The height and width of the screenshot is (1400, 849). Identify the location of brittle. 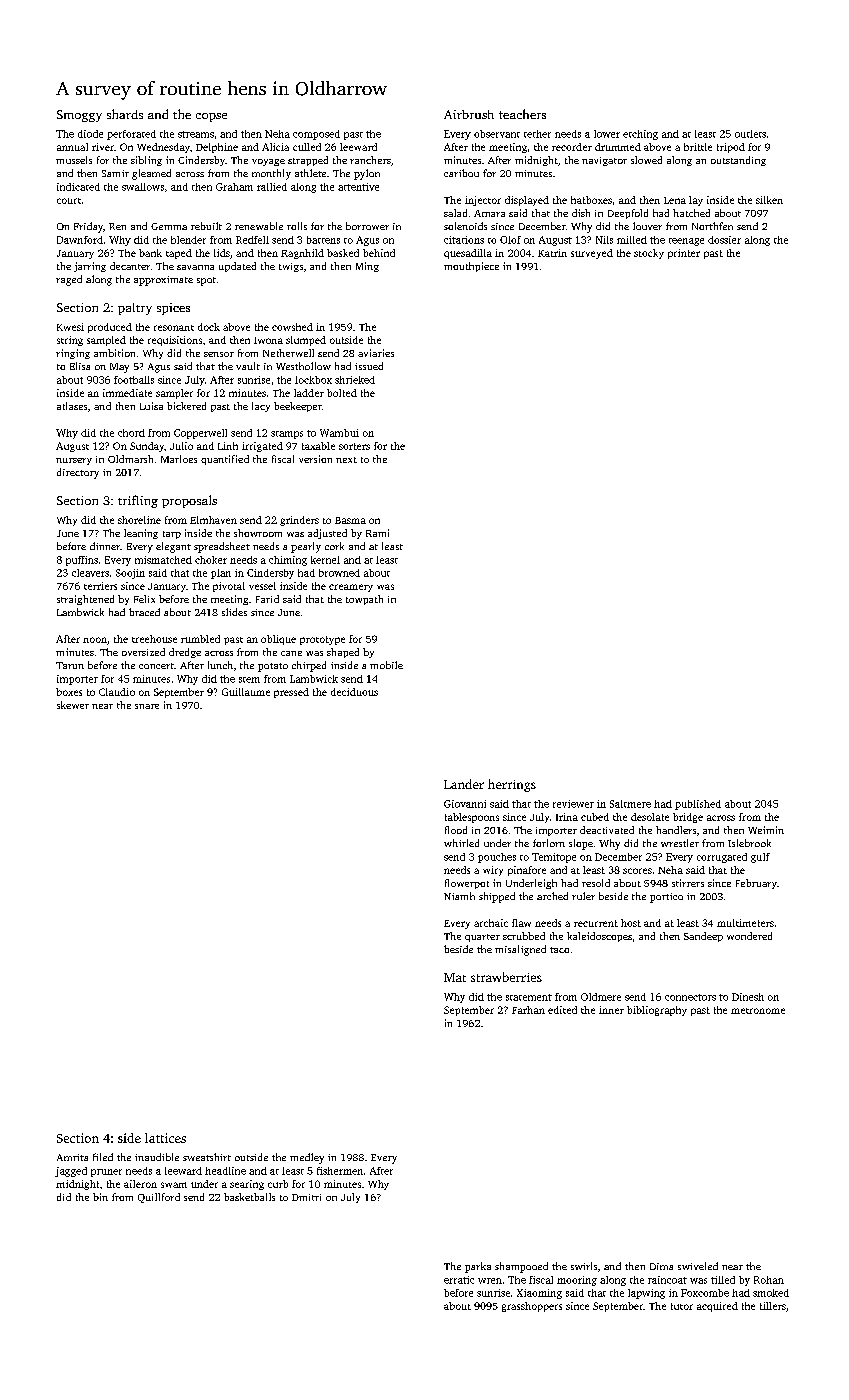
(698, 147).
